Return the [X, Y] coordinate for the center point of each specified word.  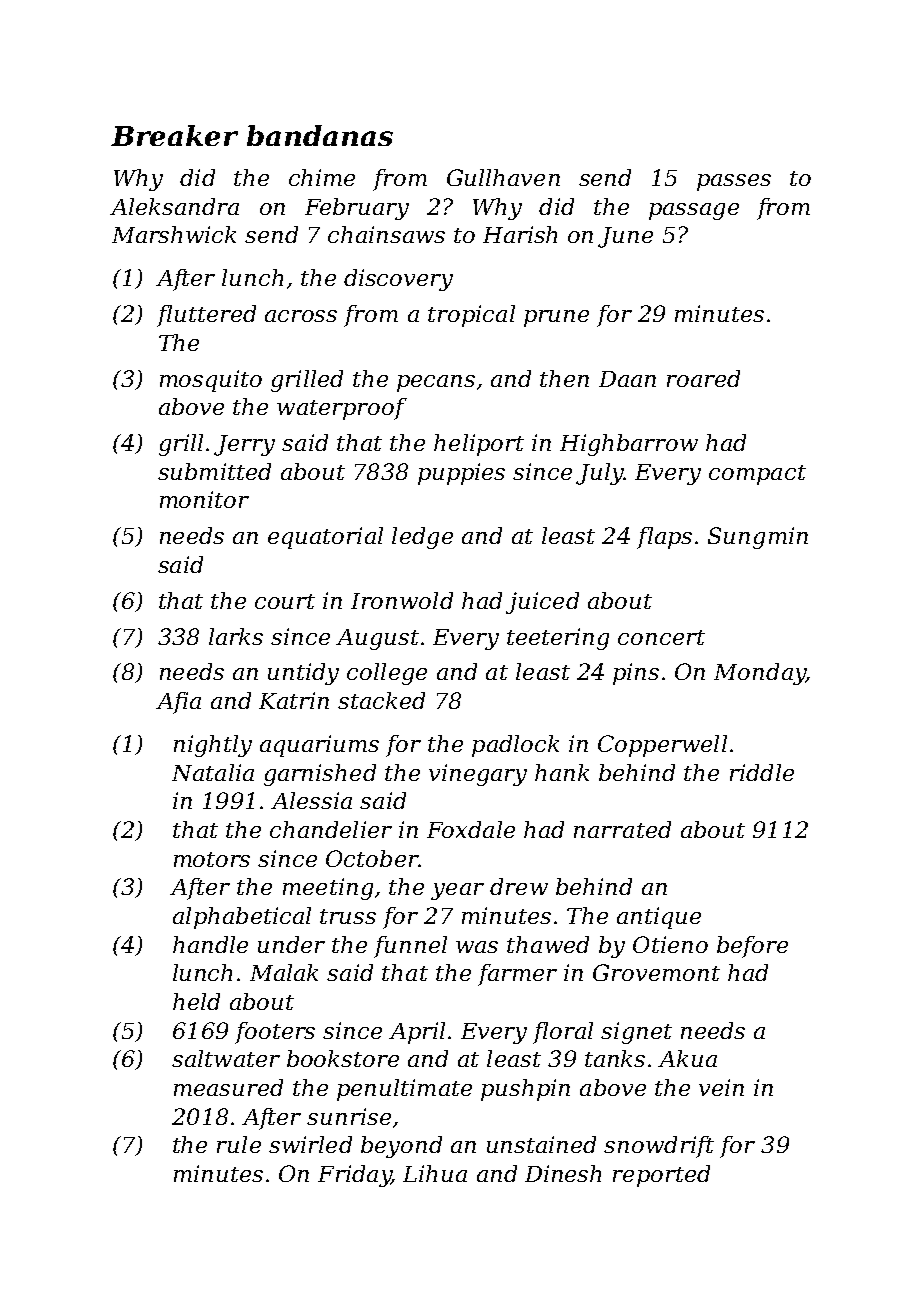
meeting [328, 889]
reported [661, 1176]
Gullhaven [503, 177]
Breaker [174, 135]
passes [734, 182]
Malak [284, 972]
